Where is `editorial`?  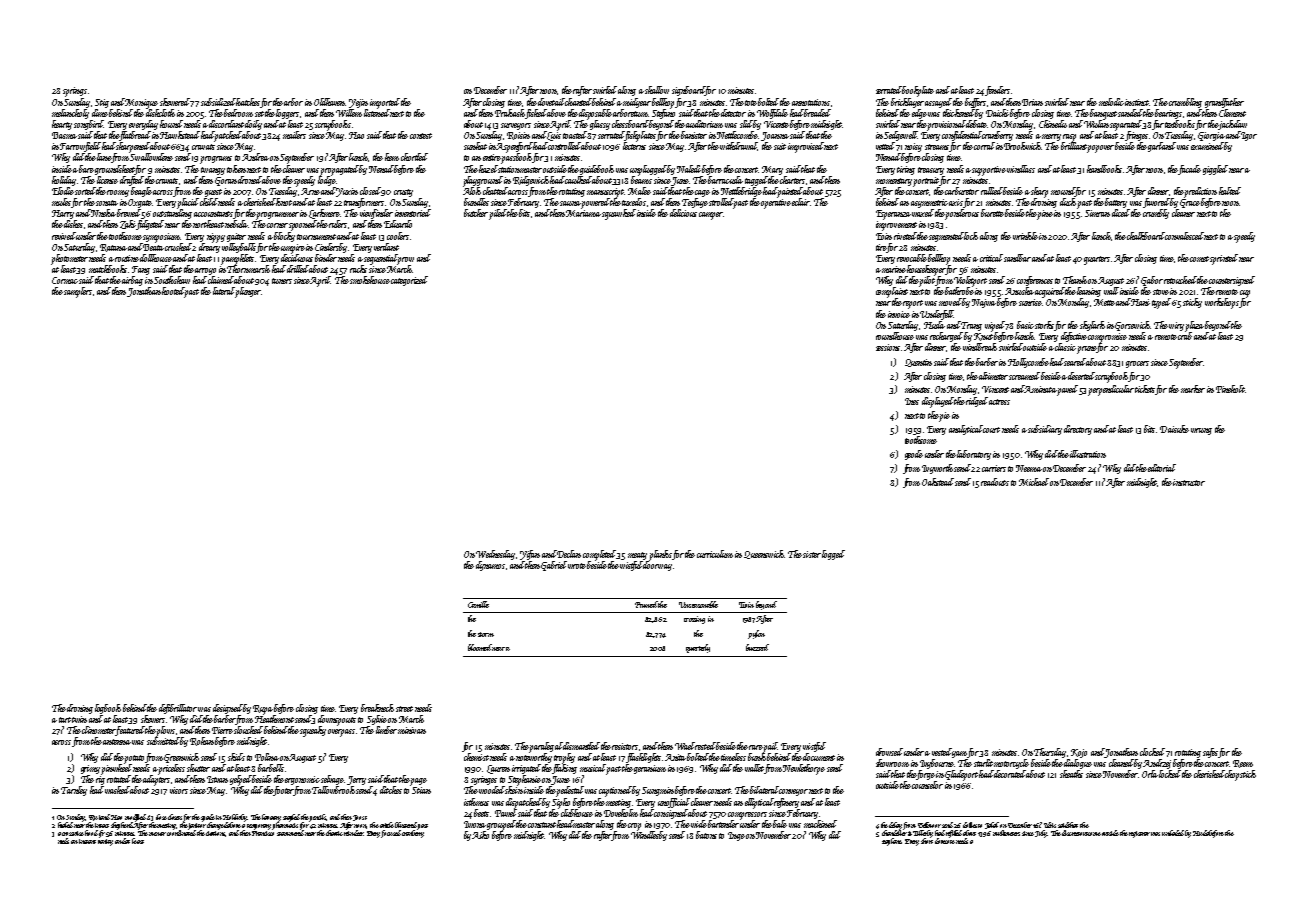 editorial is located at coordinates (1162, 468).
